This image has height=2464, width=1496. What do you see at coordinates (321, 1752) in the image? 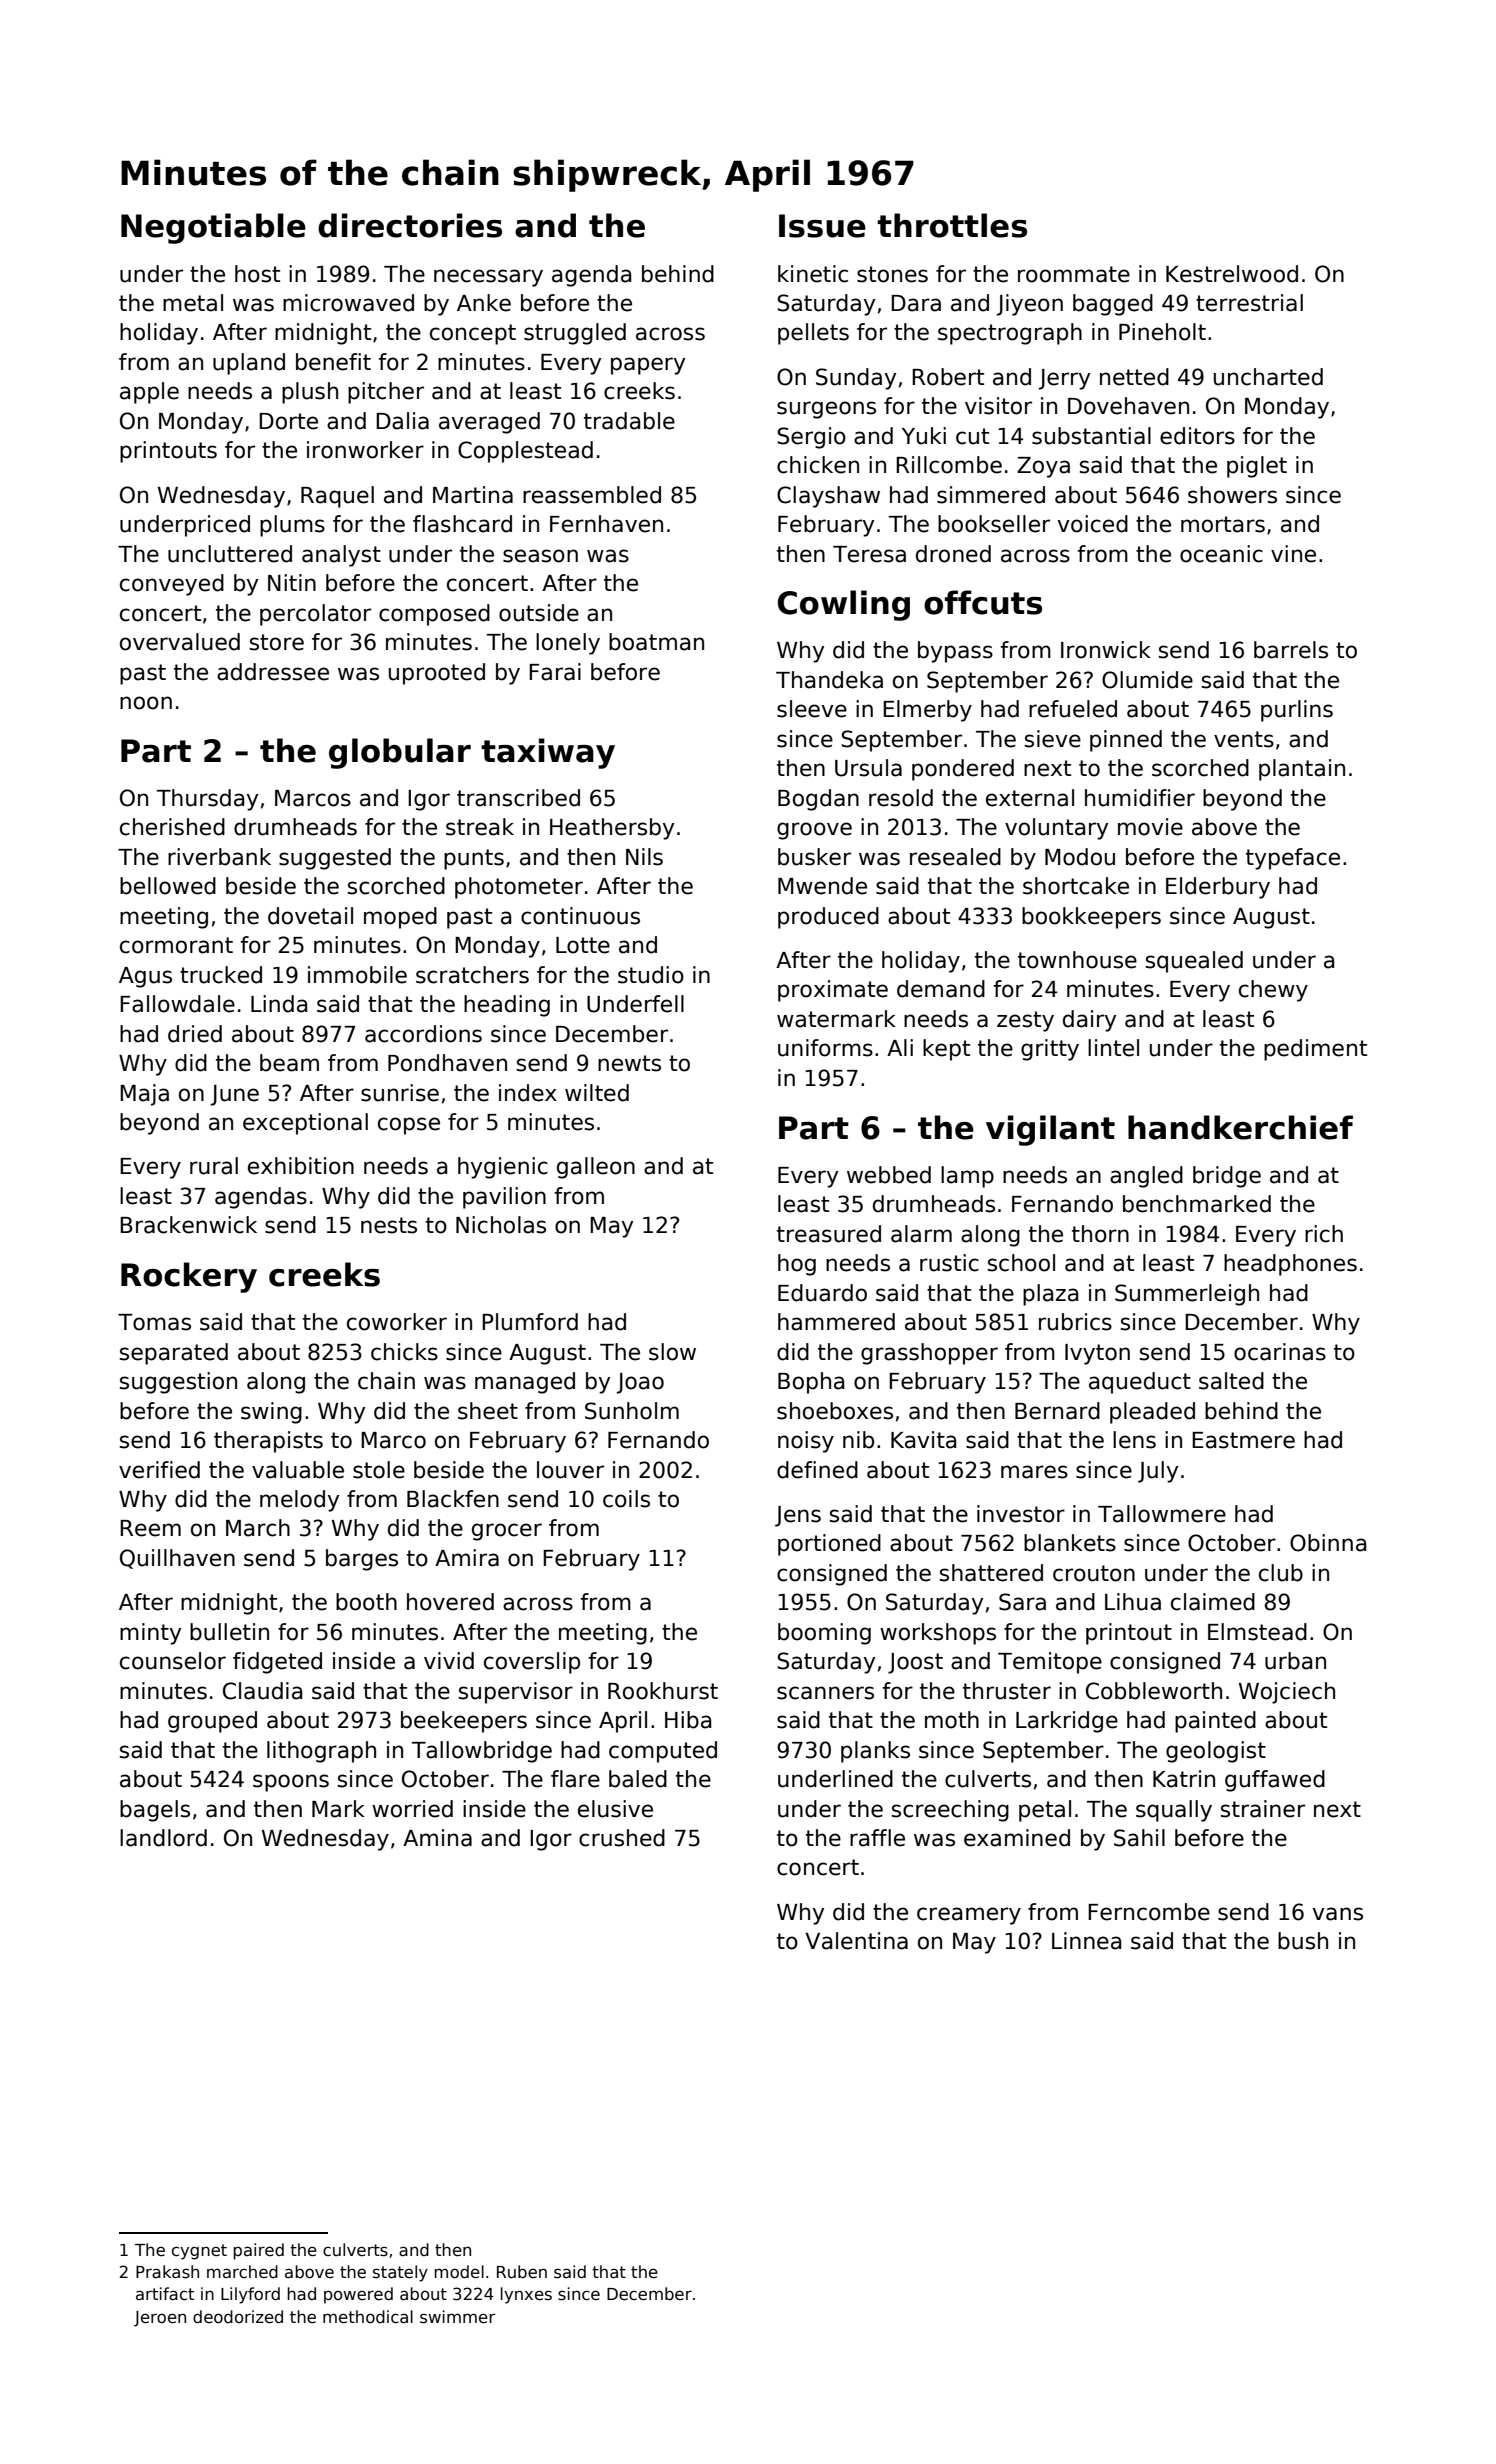
I see `lithograph` at bounding box center [321, 1752].
